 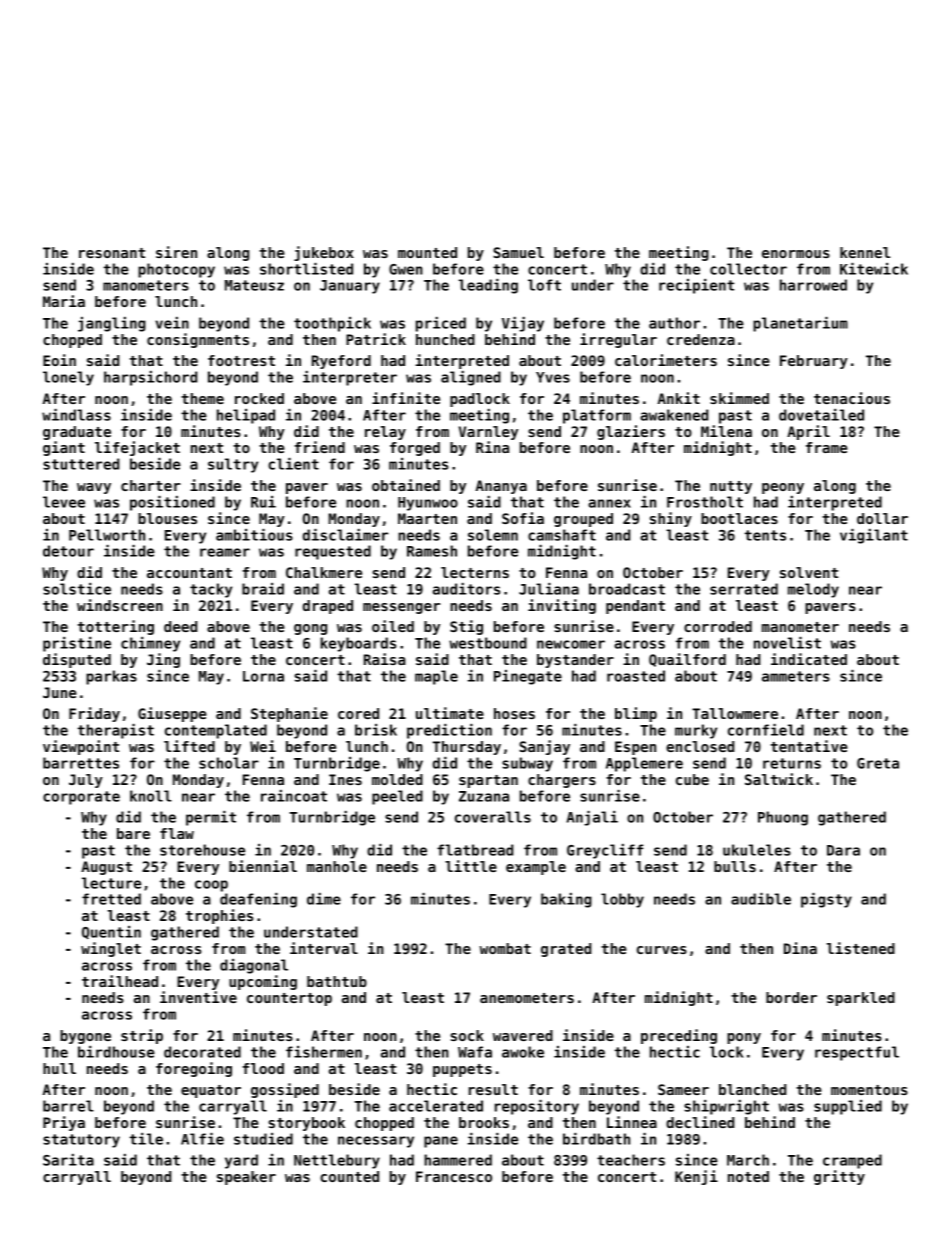 What do you see at coordinates (146, 1139) in the image?
I see `tile` at bounding box center [146, 1139].
